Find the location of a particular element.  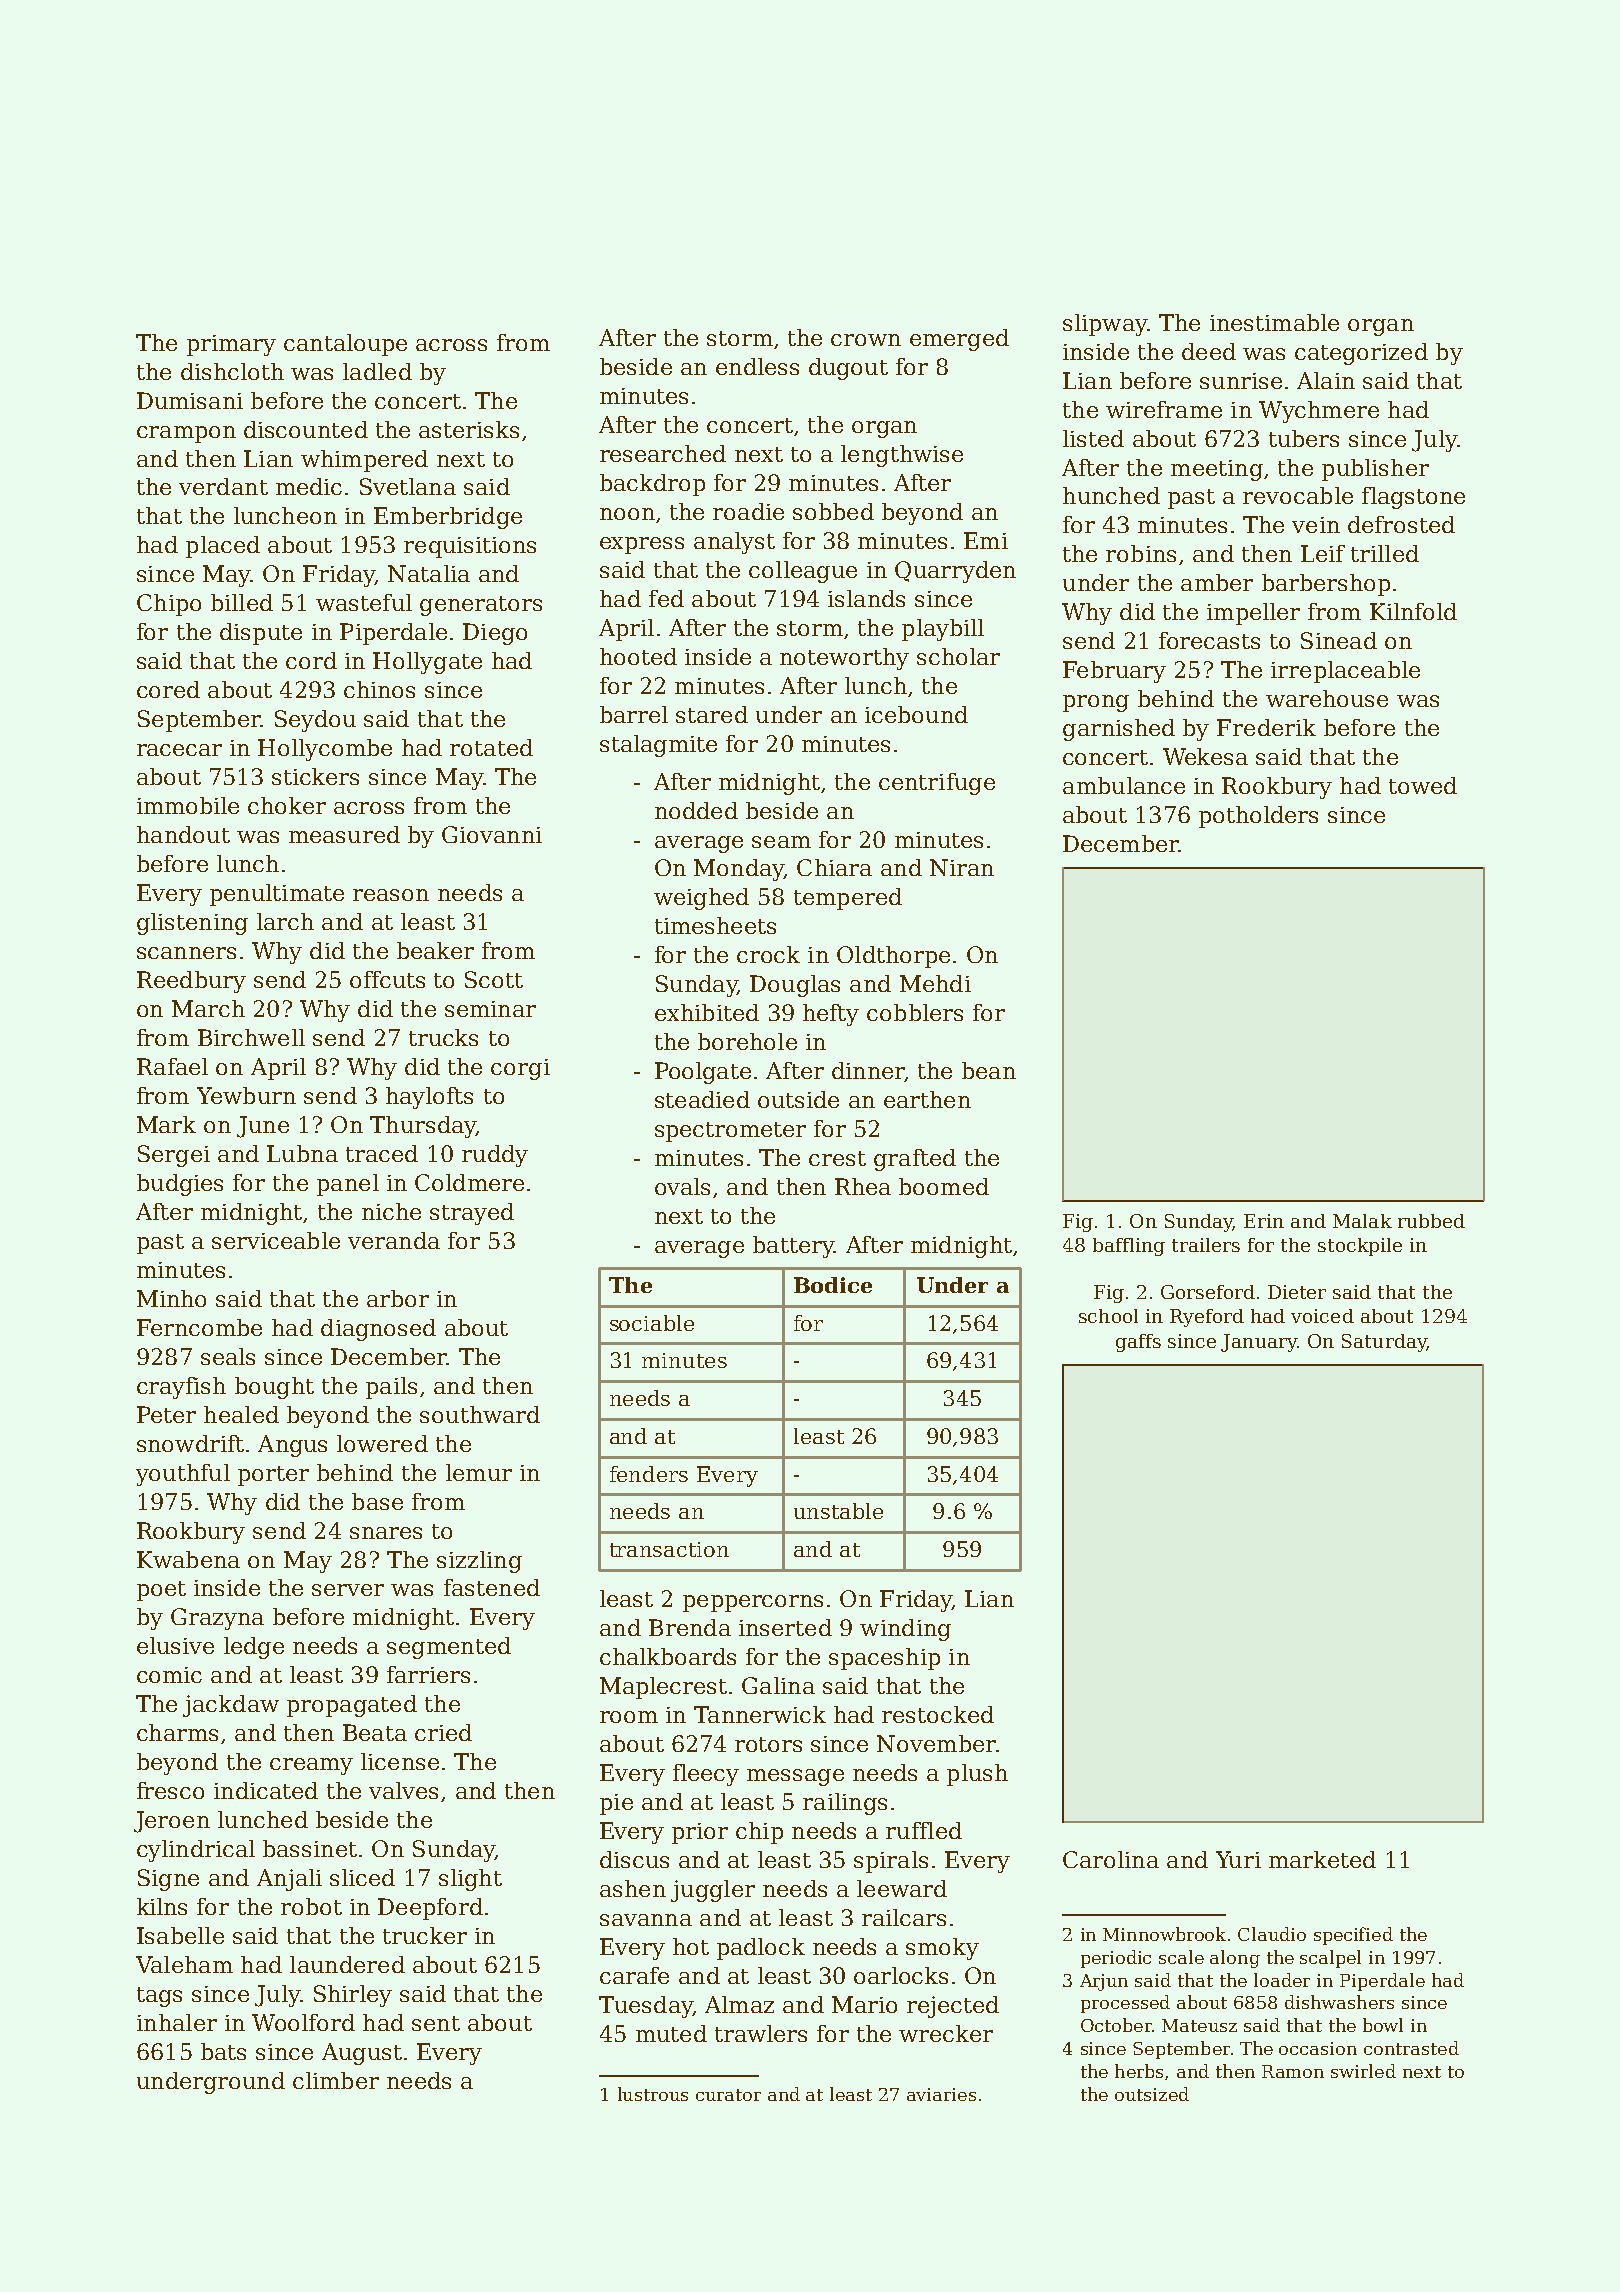

elusive is located at coordinates (175, 1645).
